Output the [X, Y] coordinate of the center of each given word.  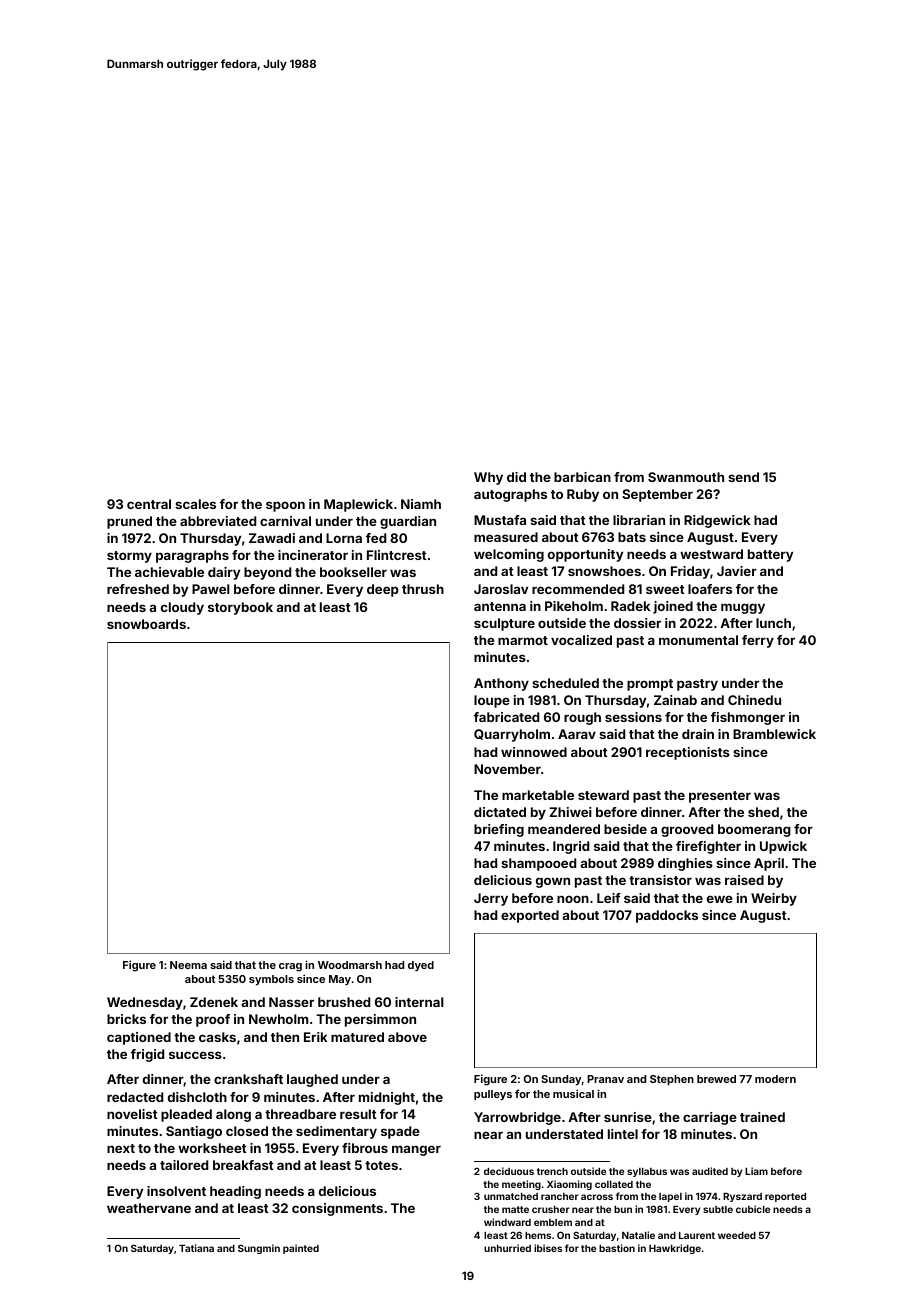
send [743, 477]
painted [301, 1249]
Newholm [278, 1019]
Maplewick [358, 505]
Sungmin [259, 1249]
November [507, 769]
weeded [737, 1235]
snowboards [146, 624]
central [149, 504]
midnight [387, 1098]
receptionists [688, 753]
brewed [716, 1079]
